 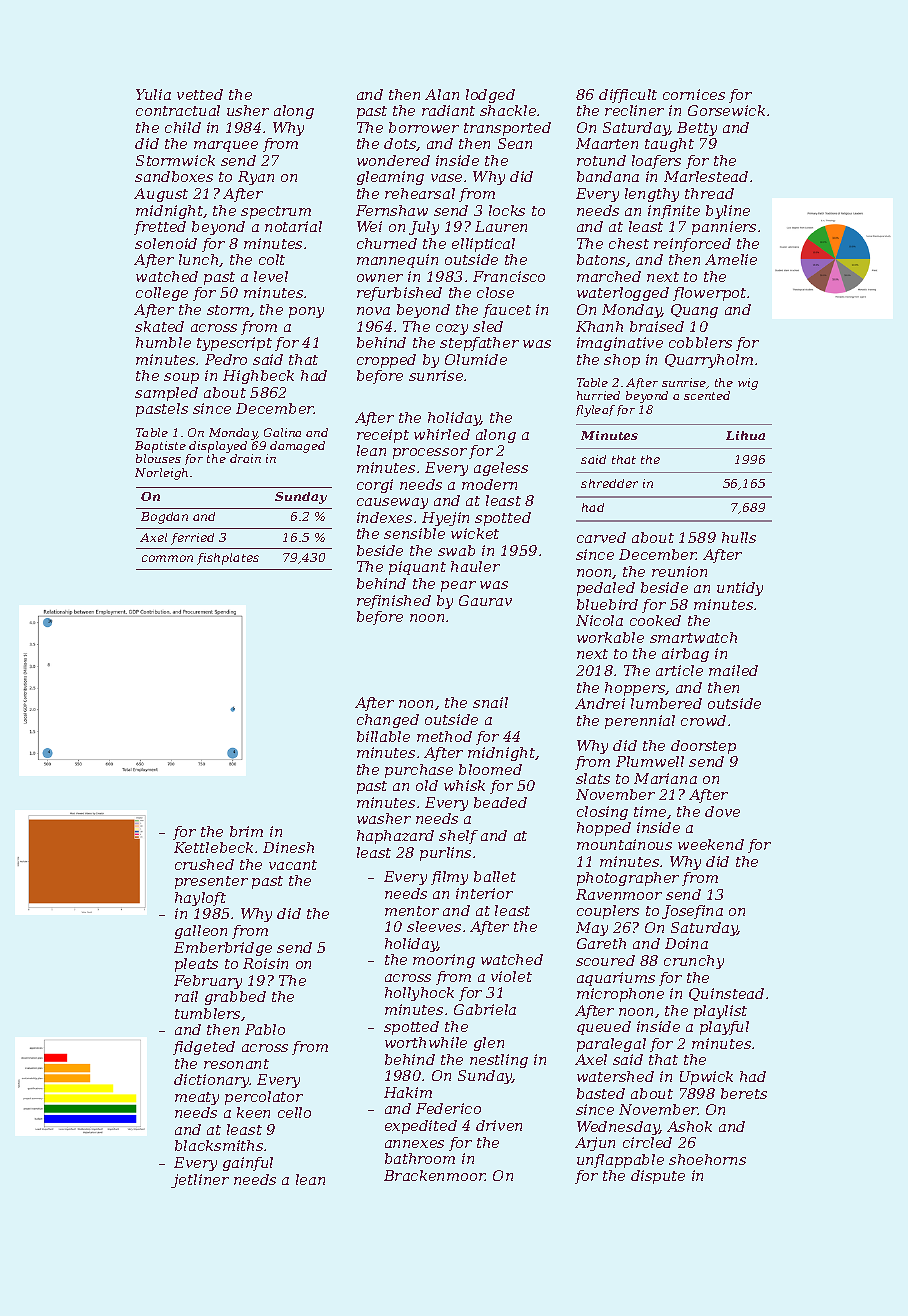 I want to click on corgi, so click(x=375, y=486).
